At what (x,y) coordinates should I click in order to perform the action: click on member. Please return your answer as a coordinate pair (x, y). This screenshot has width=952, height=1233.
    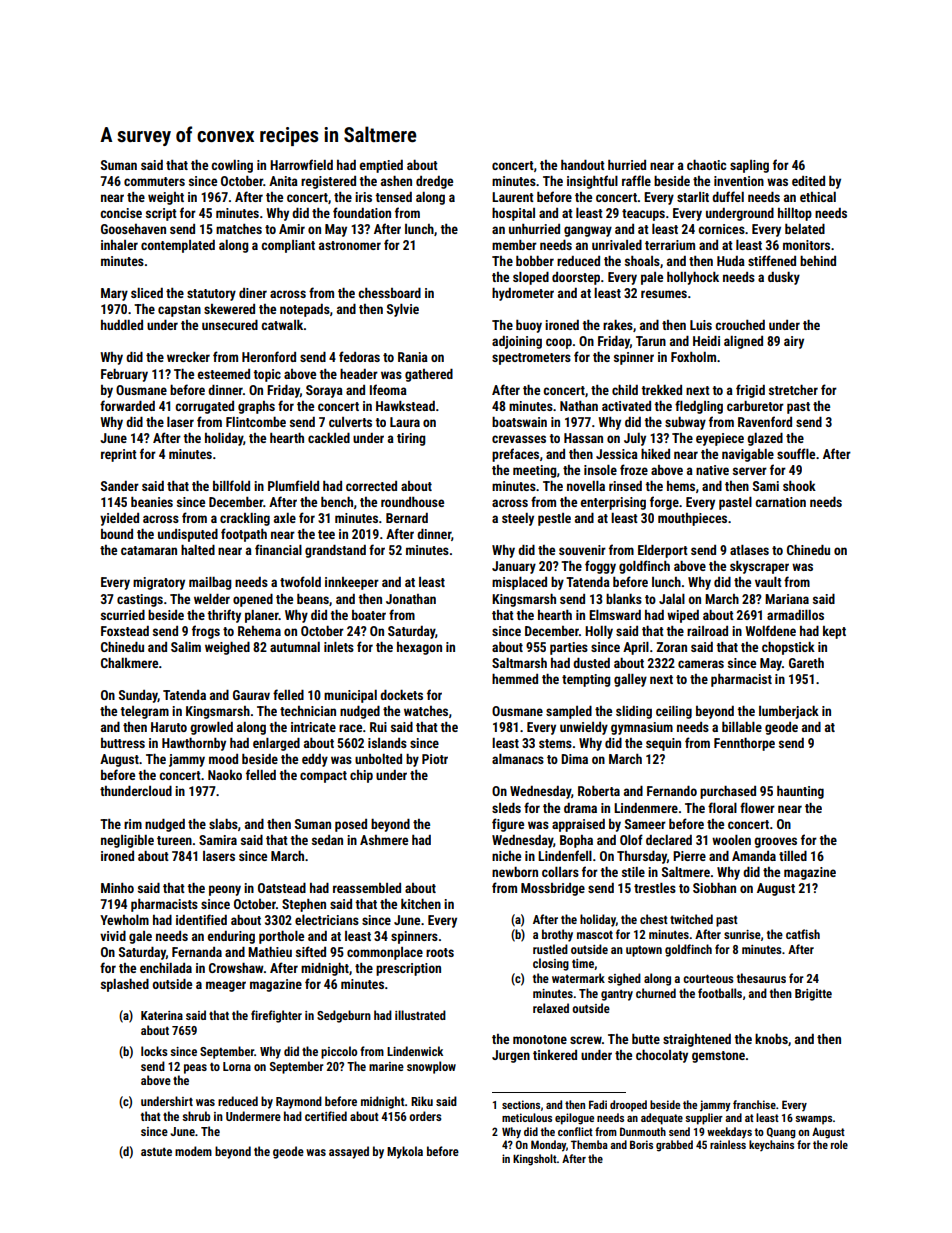
    Looking at the image, I should click on (514, 245).
